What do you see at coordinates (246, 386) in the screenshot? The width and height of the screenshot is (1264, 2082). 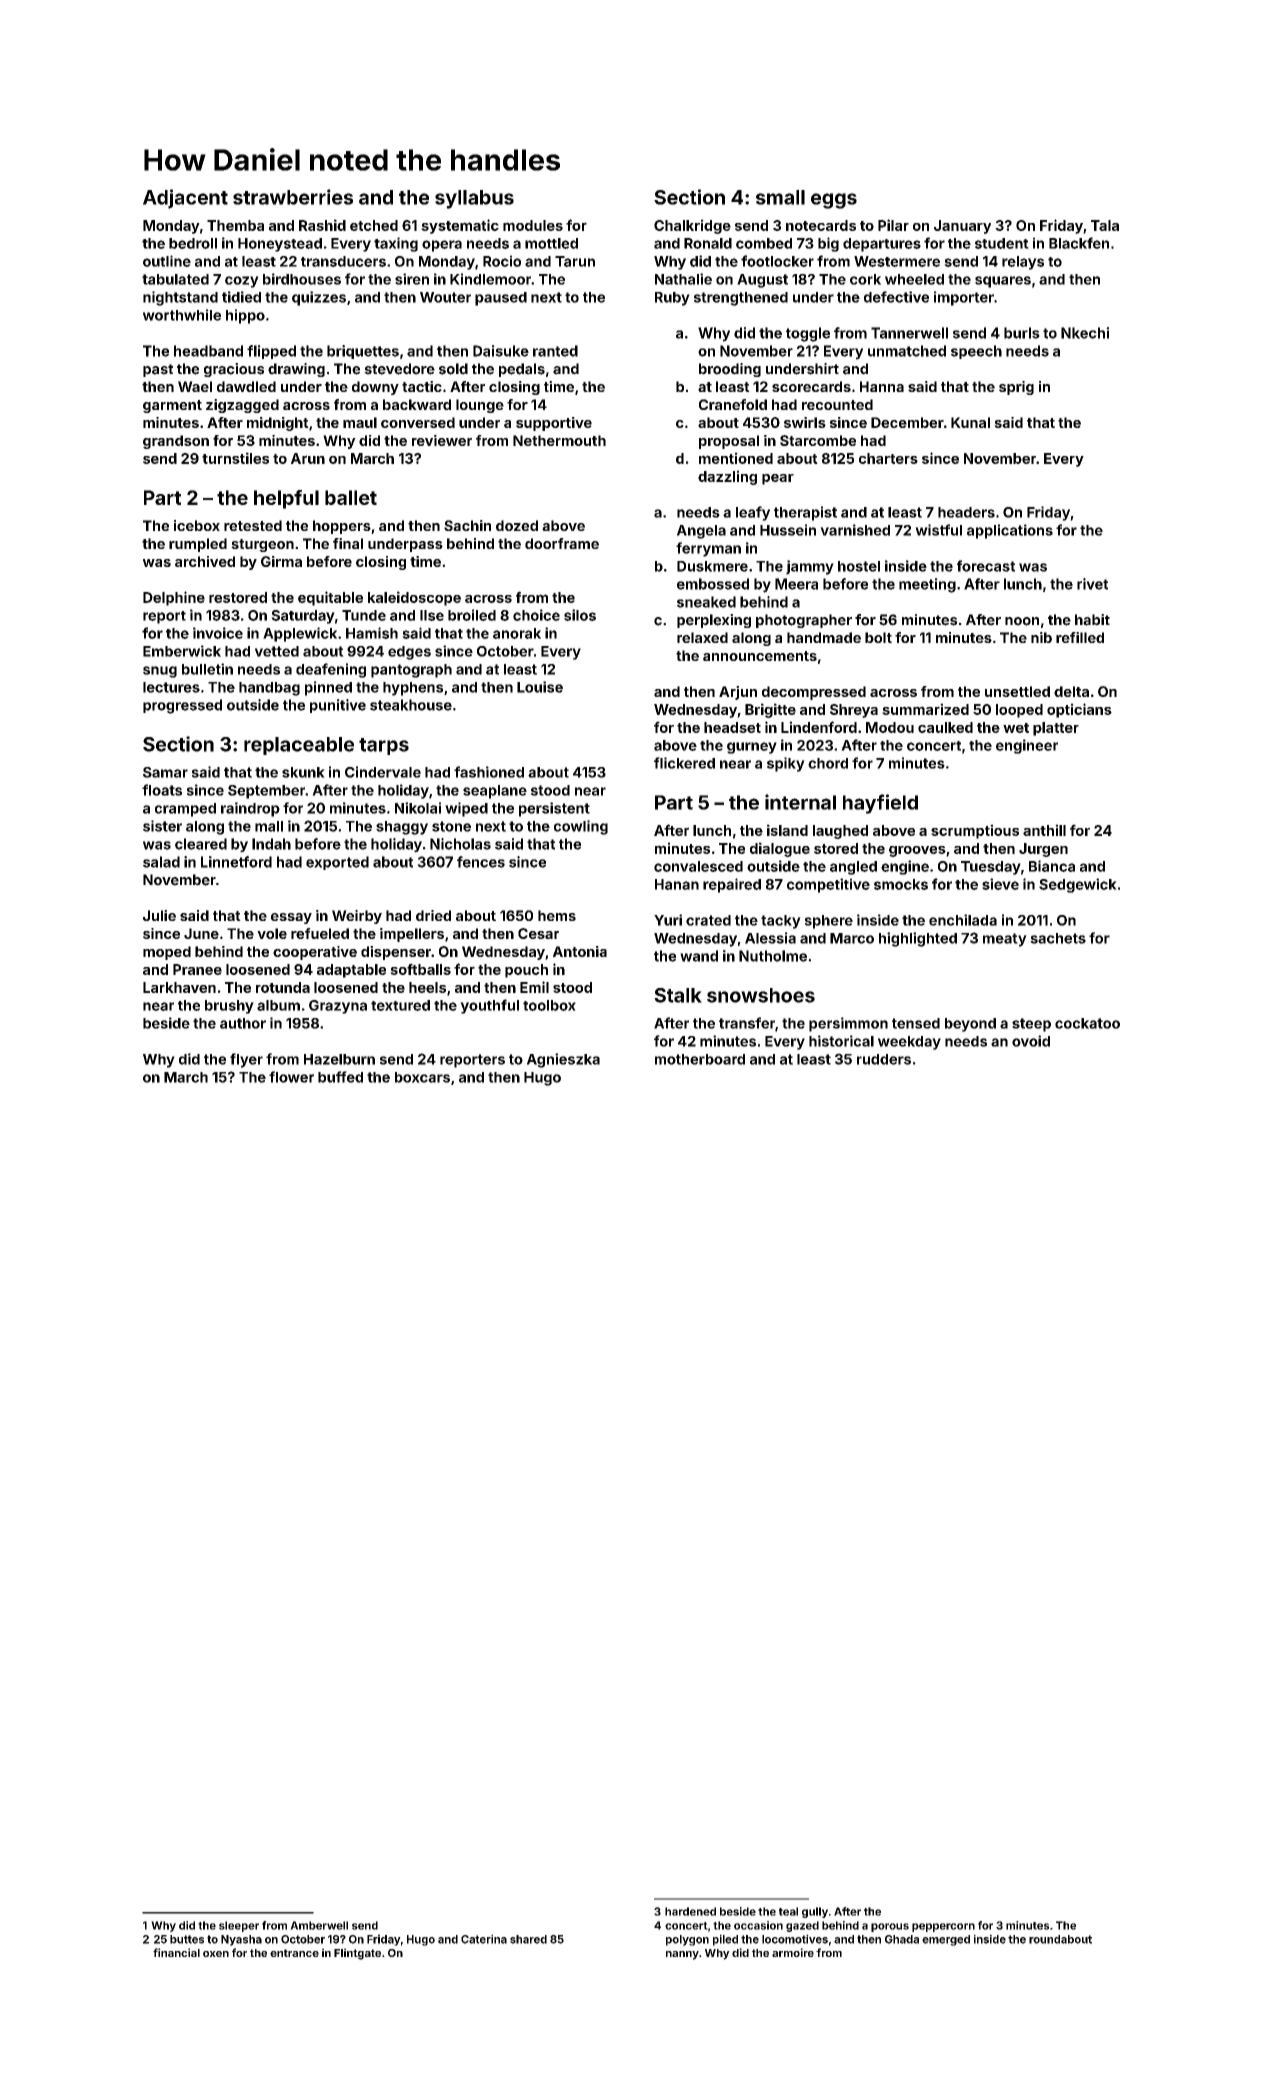 I see `dawdled` at bounding box center [246, 386].
